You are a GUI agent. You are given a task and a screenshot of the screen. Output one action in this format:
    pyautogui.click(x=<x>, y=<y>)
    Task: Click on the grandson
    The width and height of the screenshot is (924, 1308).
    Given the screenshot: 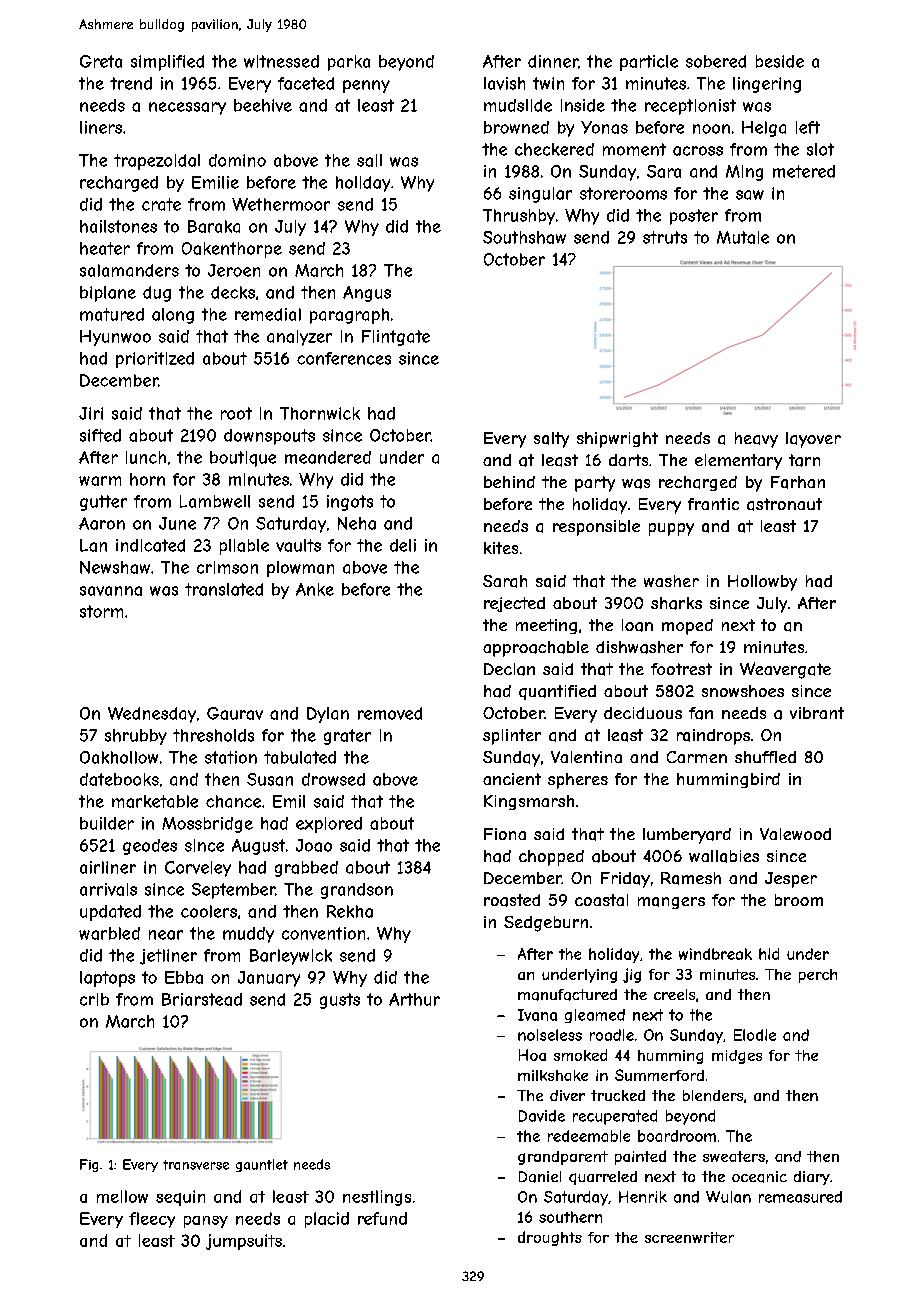 What is the action you would take?
    pyautogui.click(x=357, y=891)
